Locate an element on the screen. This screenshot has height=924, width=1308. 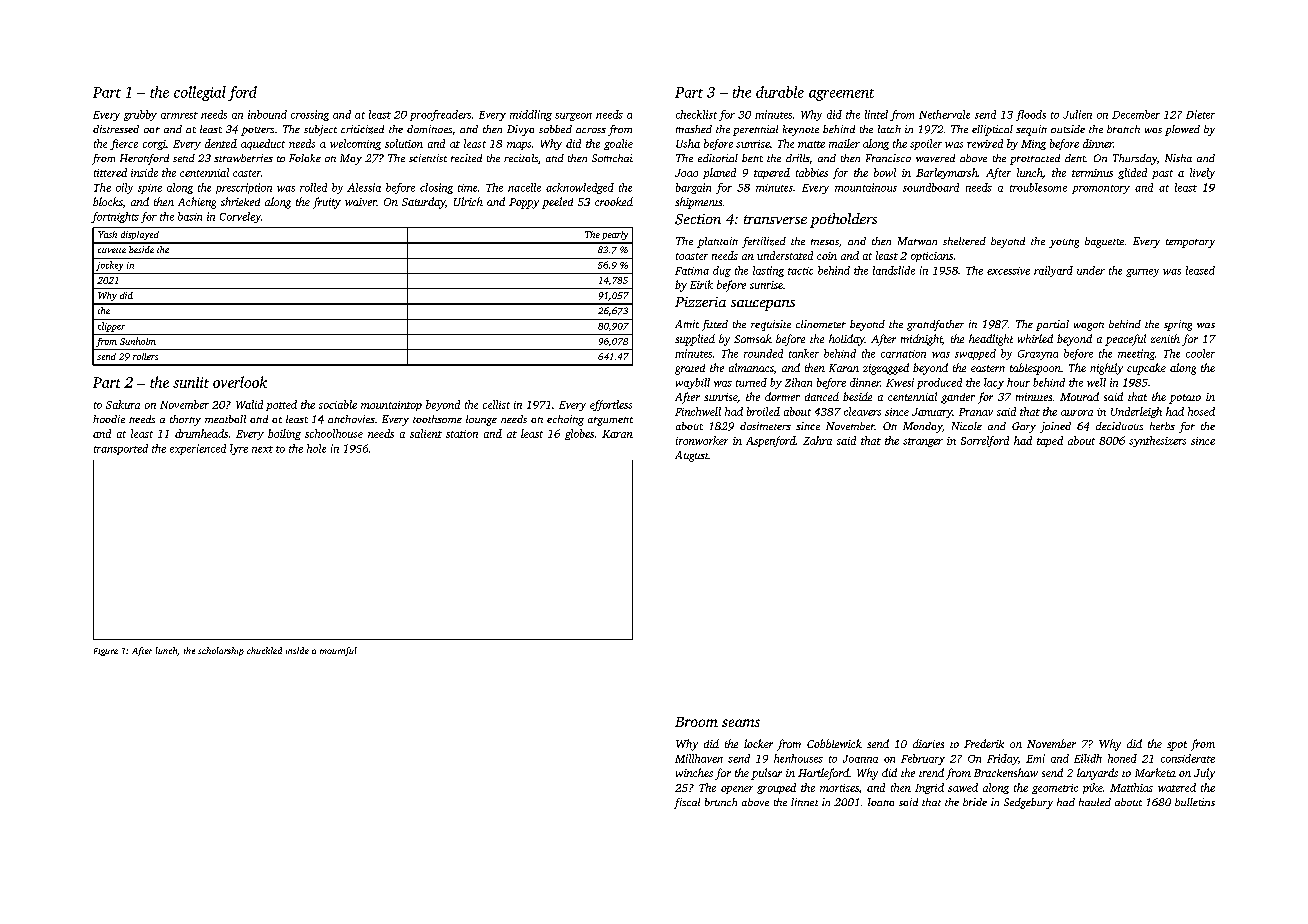
across is located at coordinates (591, 130).
